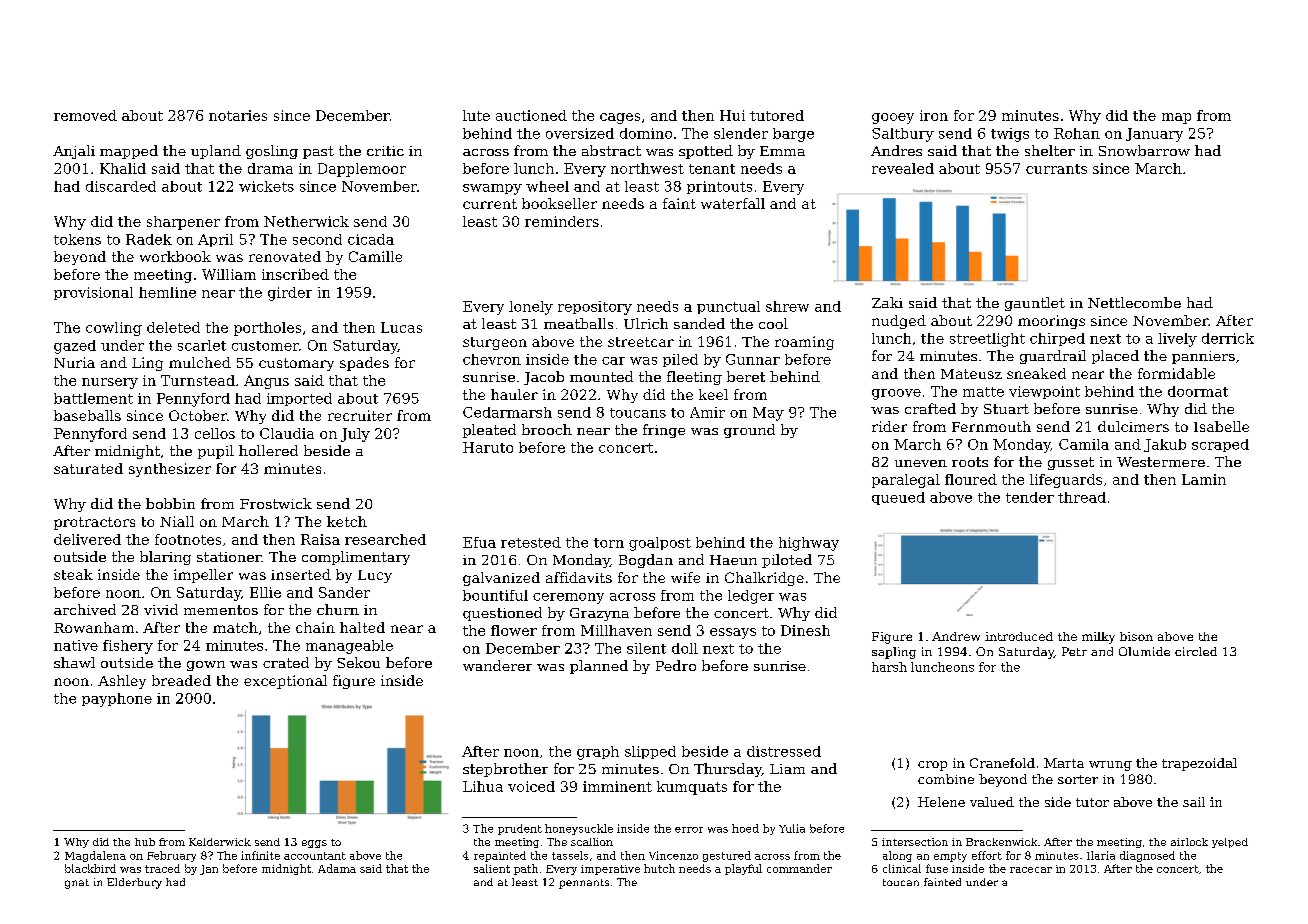 This image has height=924, width=1308. I want to click on past, so click(318, 152).
